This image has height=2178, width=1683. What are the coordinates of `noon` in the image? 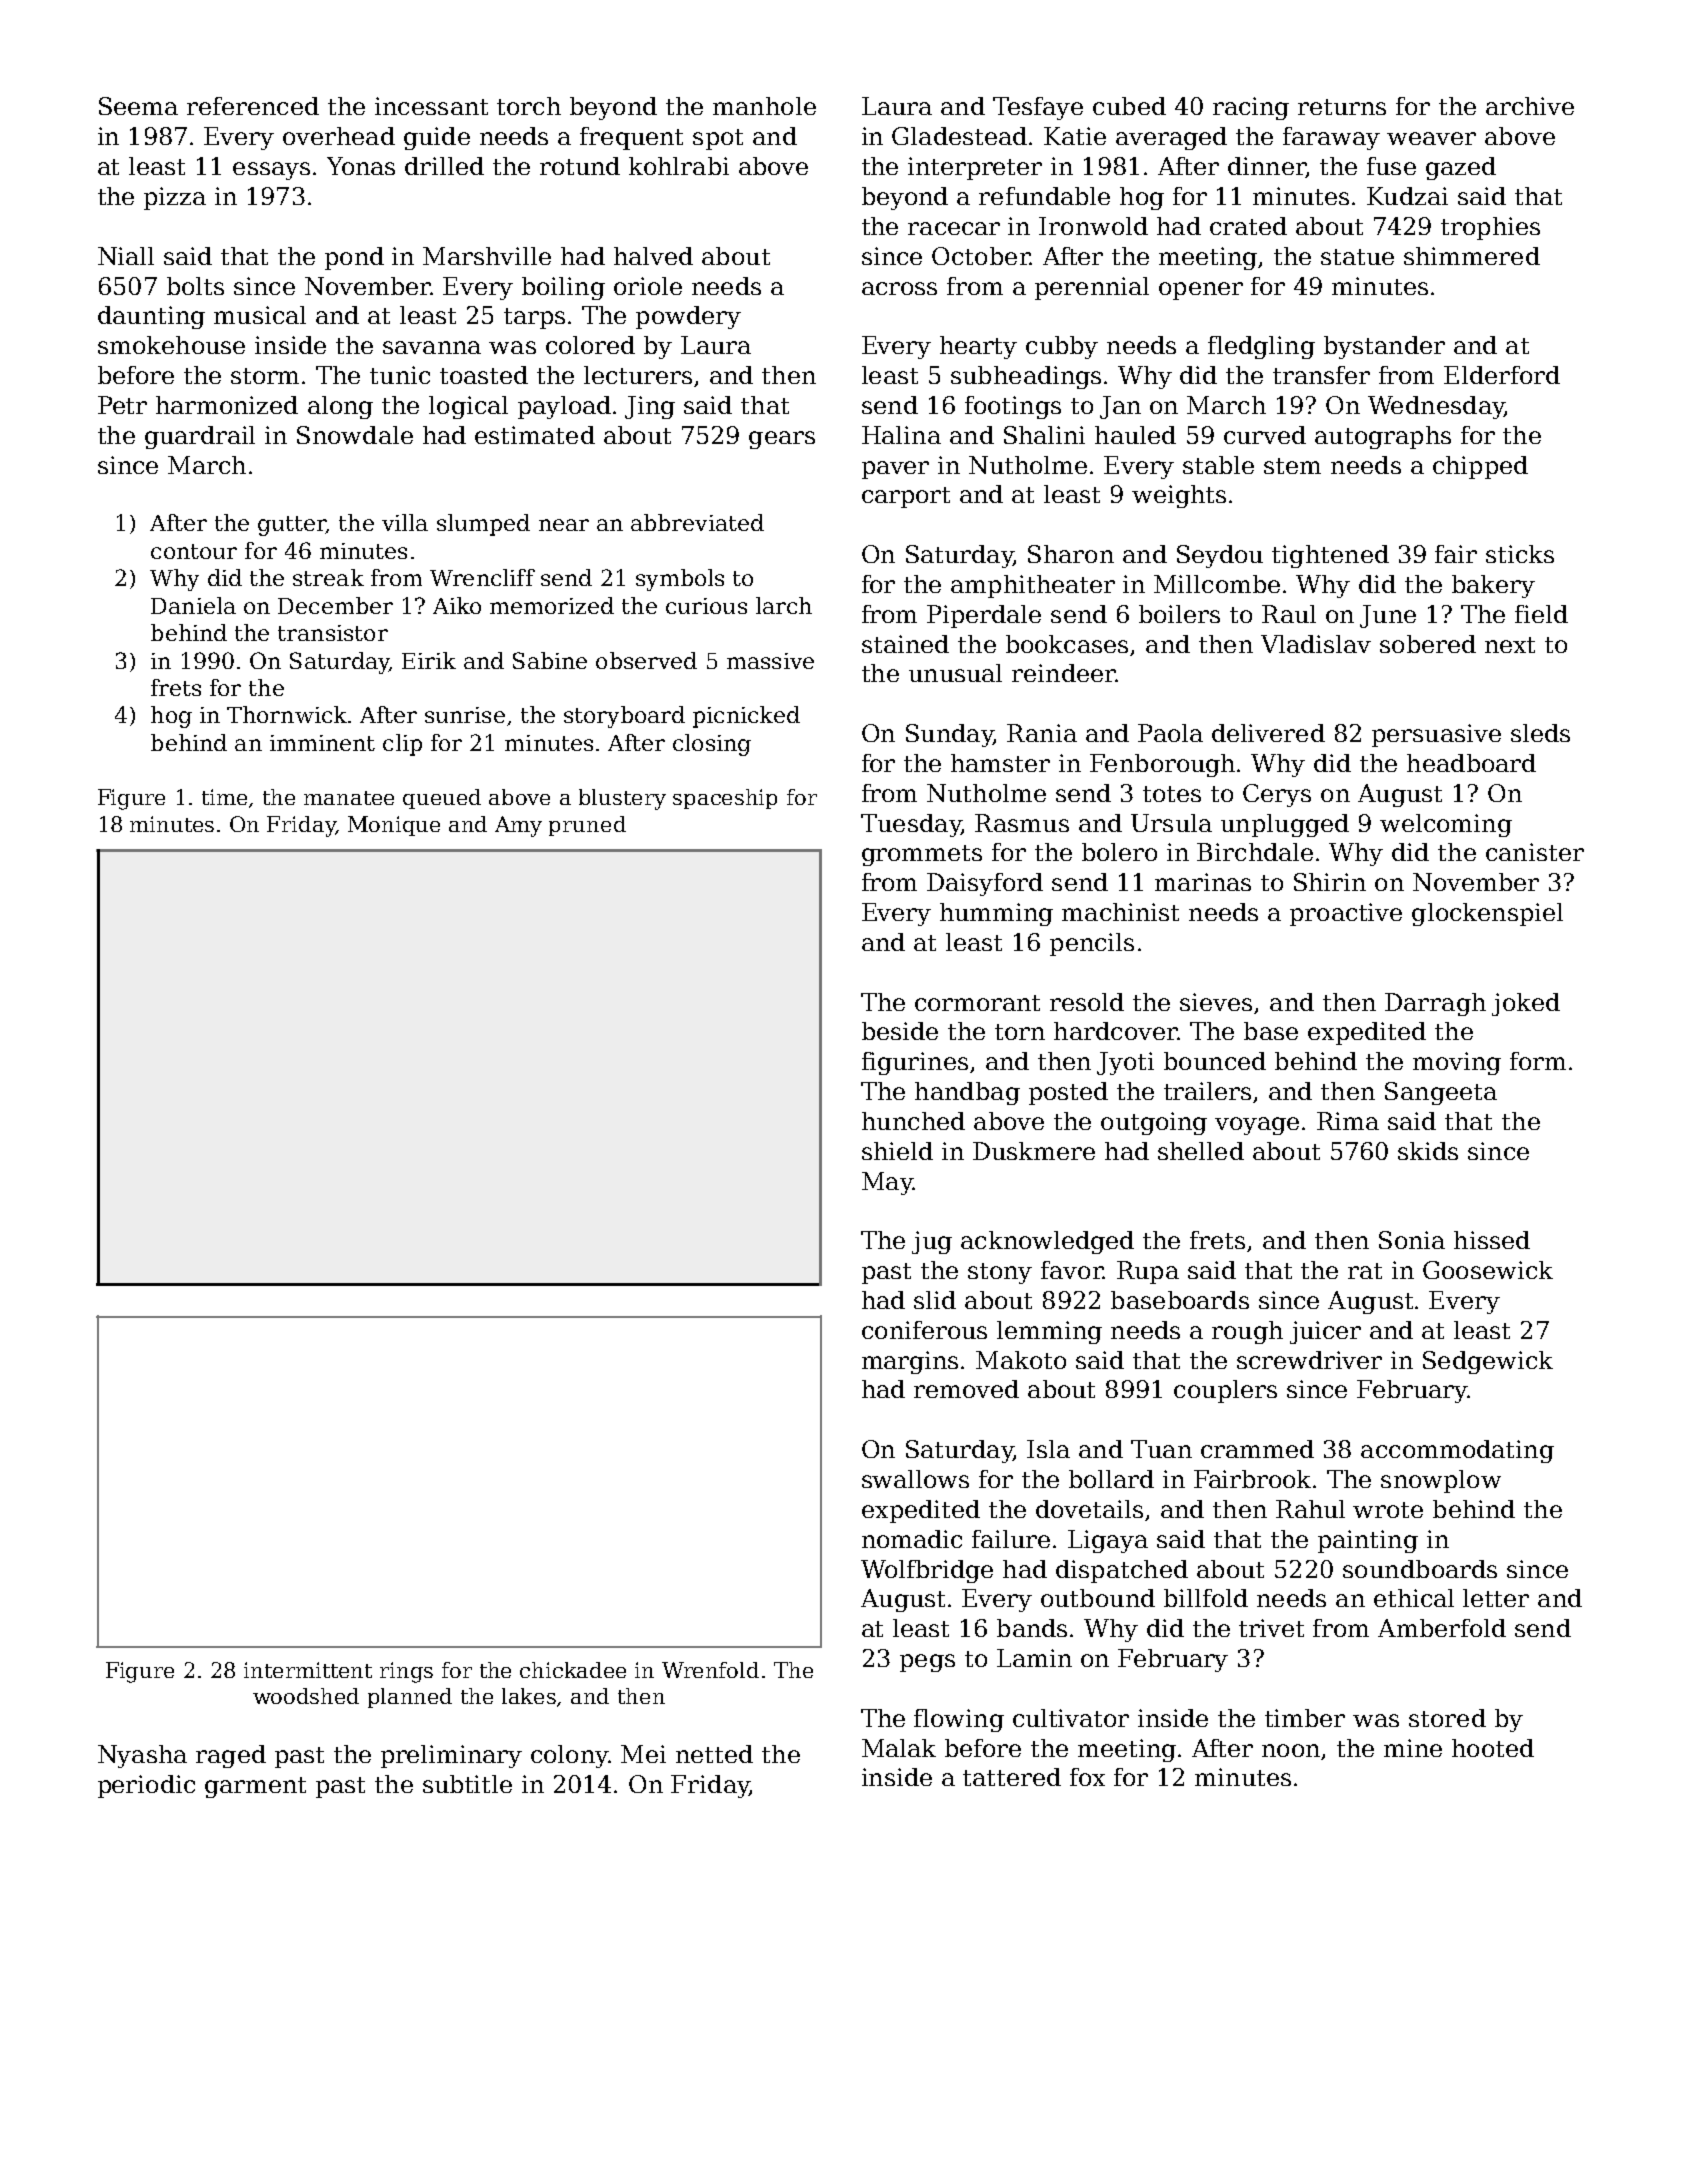 It's located at (1291, 1750).
